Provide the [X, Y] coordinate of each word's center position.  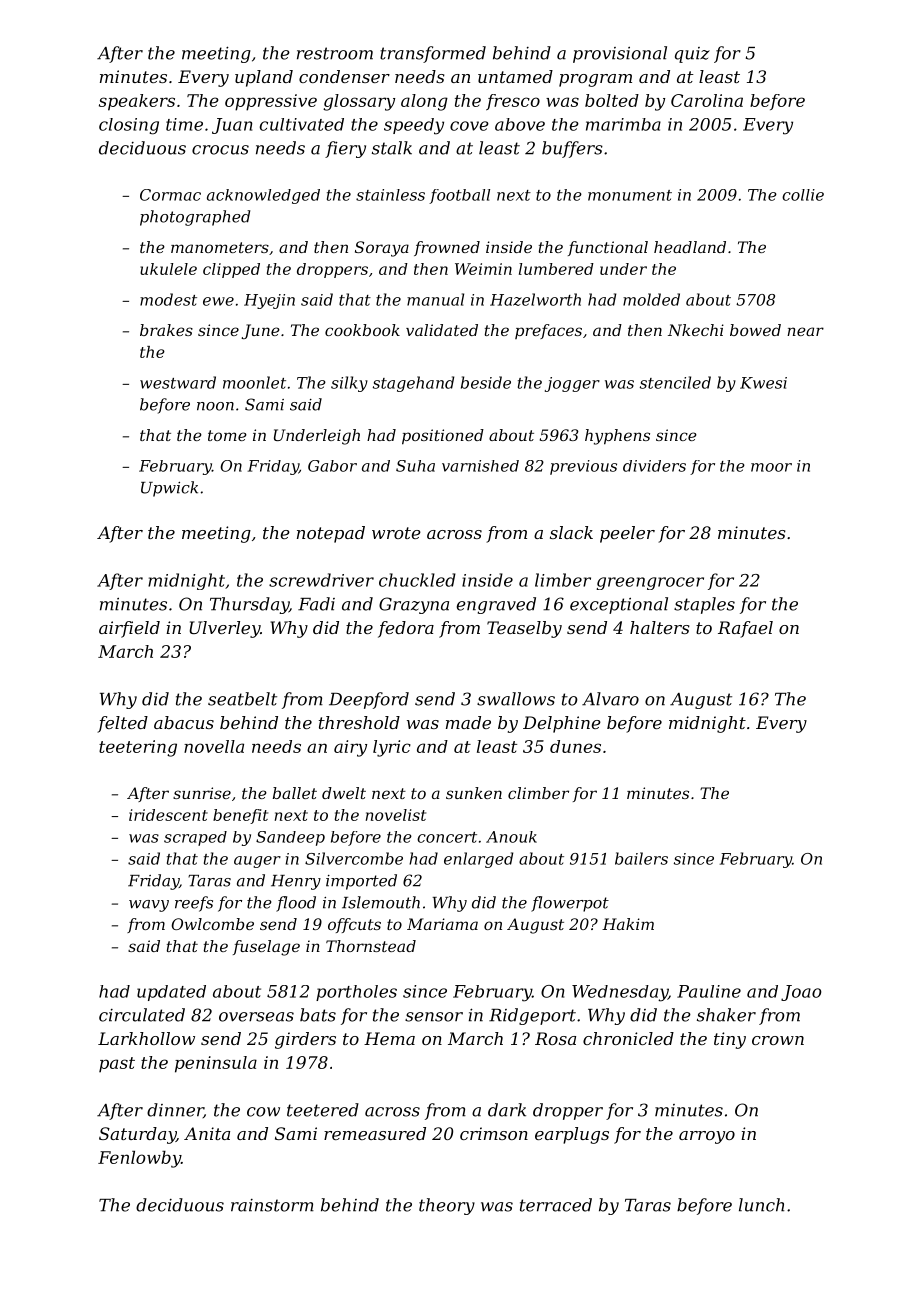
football [459, 196]
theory [447, 1206]
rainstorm [272, 1205]
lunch [761, 1205]
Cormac [170, 195]
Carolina [707, 100]
